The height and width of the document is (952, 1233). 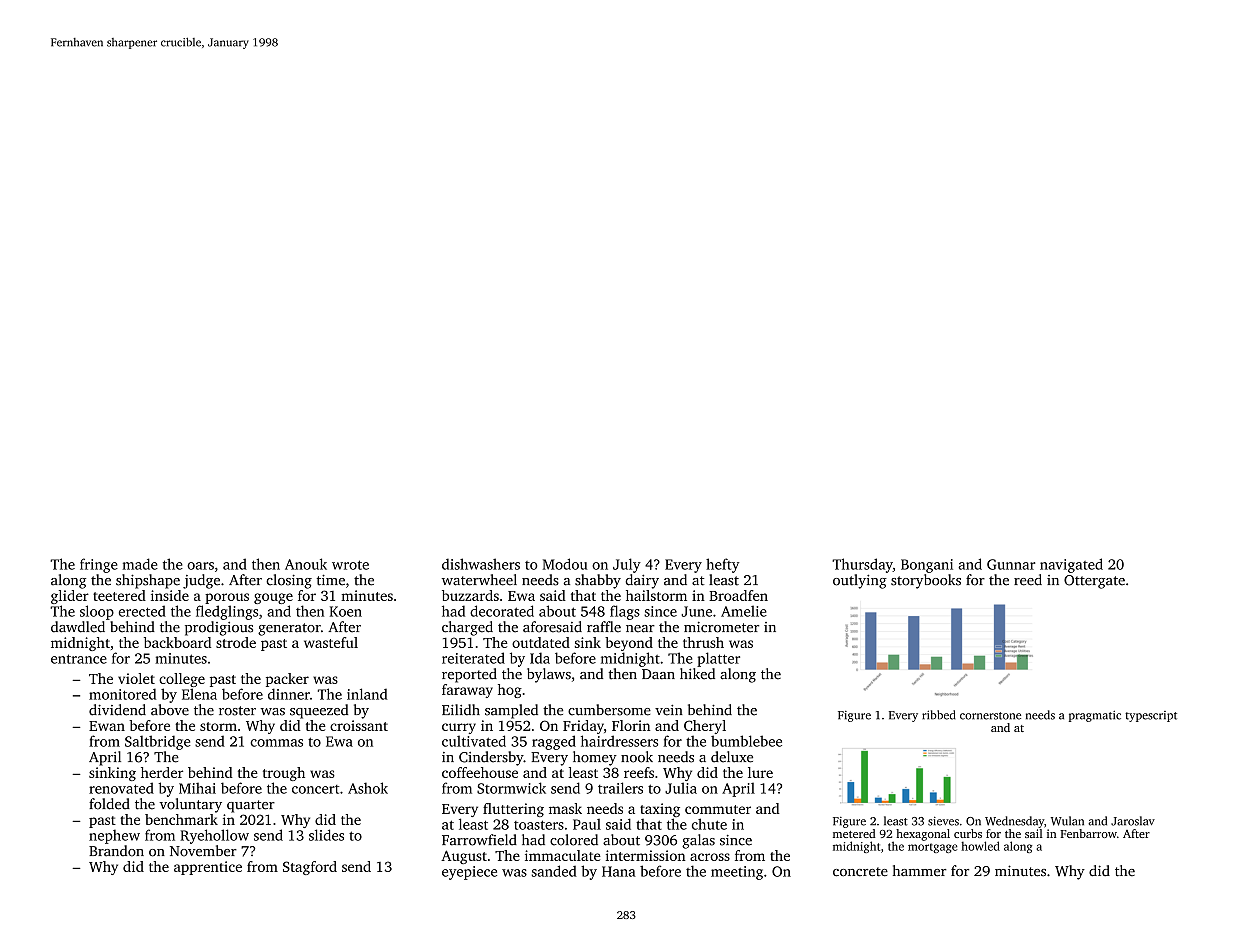 What do you see at coordinates (565, 564) in the document?
I see `Modou` at bounding box center [565, 564].
